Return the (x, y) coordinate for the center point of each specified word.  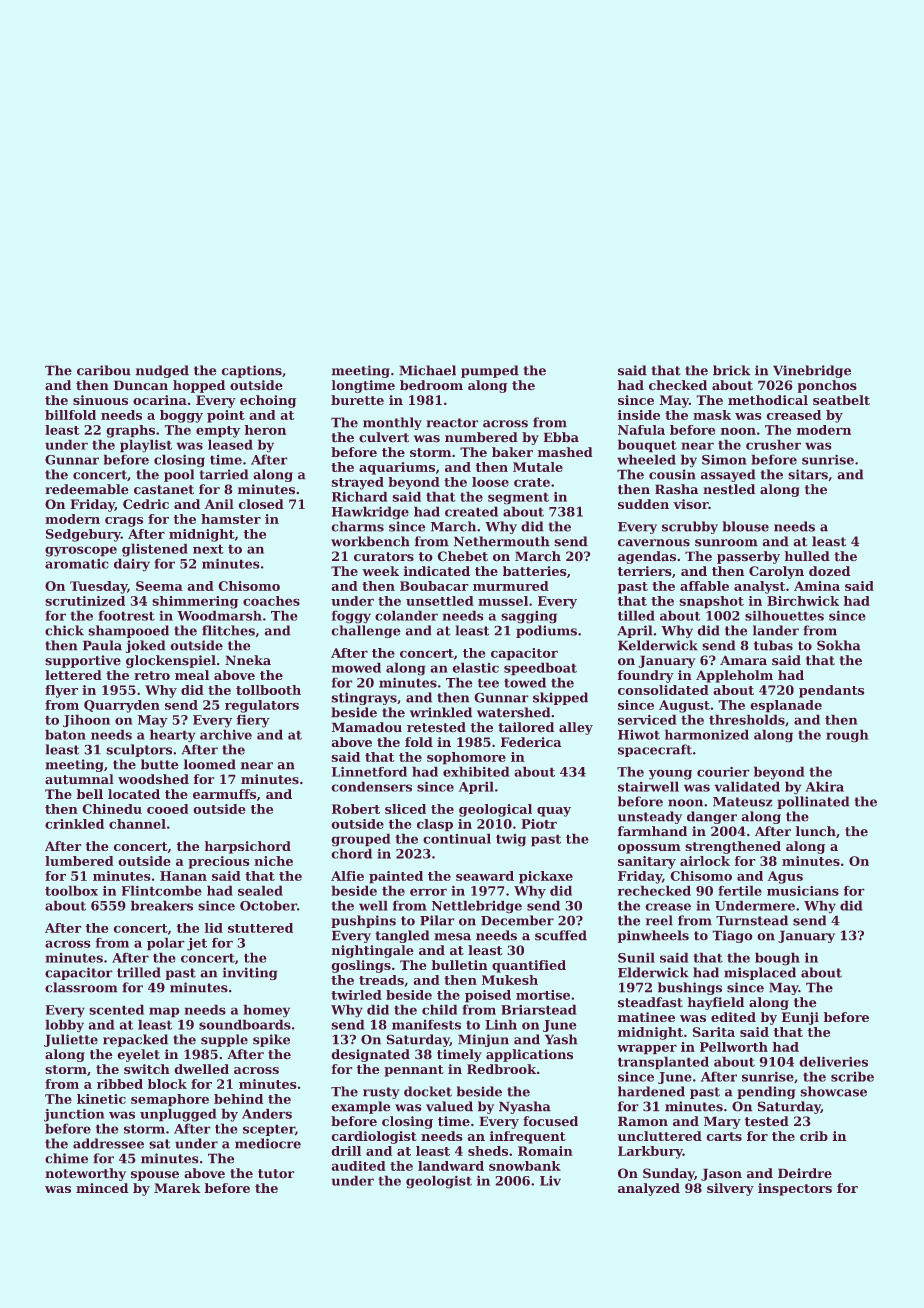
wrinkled (441, 712)
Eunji (800, 1018)
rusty (381, 1093)
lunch (816, 831)
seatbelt (841, 400)
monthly (392, 423)
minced (102, 1188)
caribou (104, 370)
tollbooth (268, 690)
